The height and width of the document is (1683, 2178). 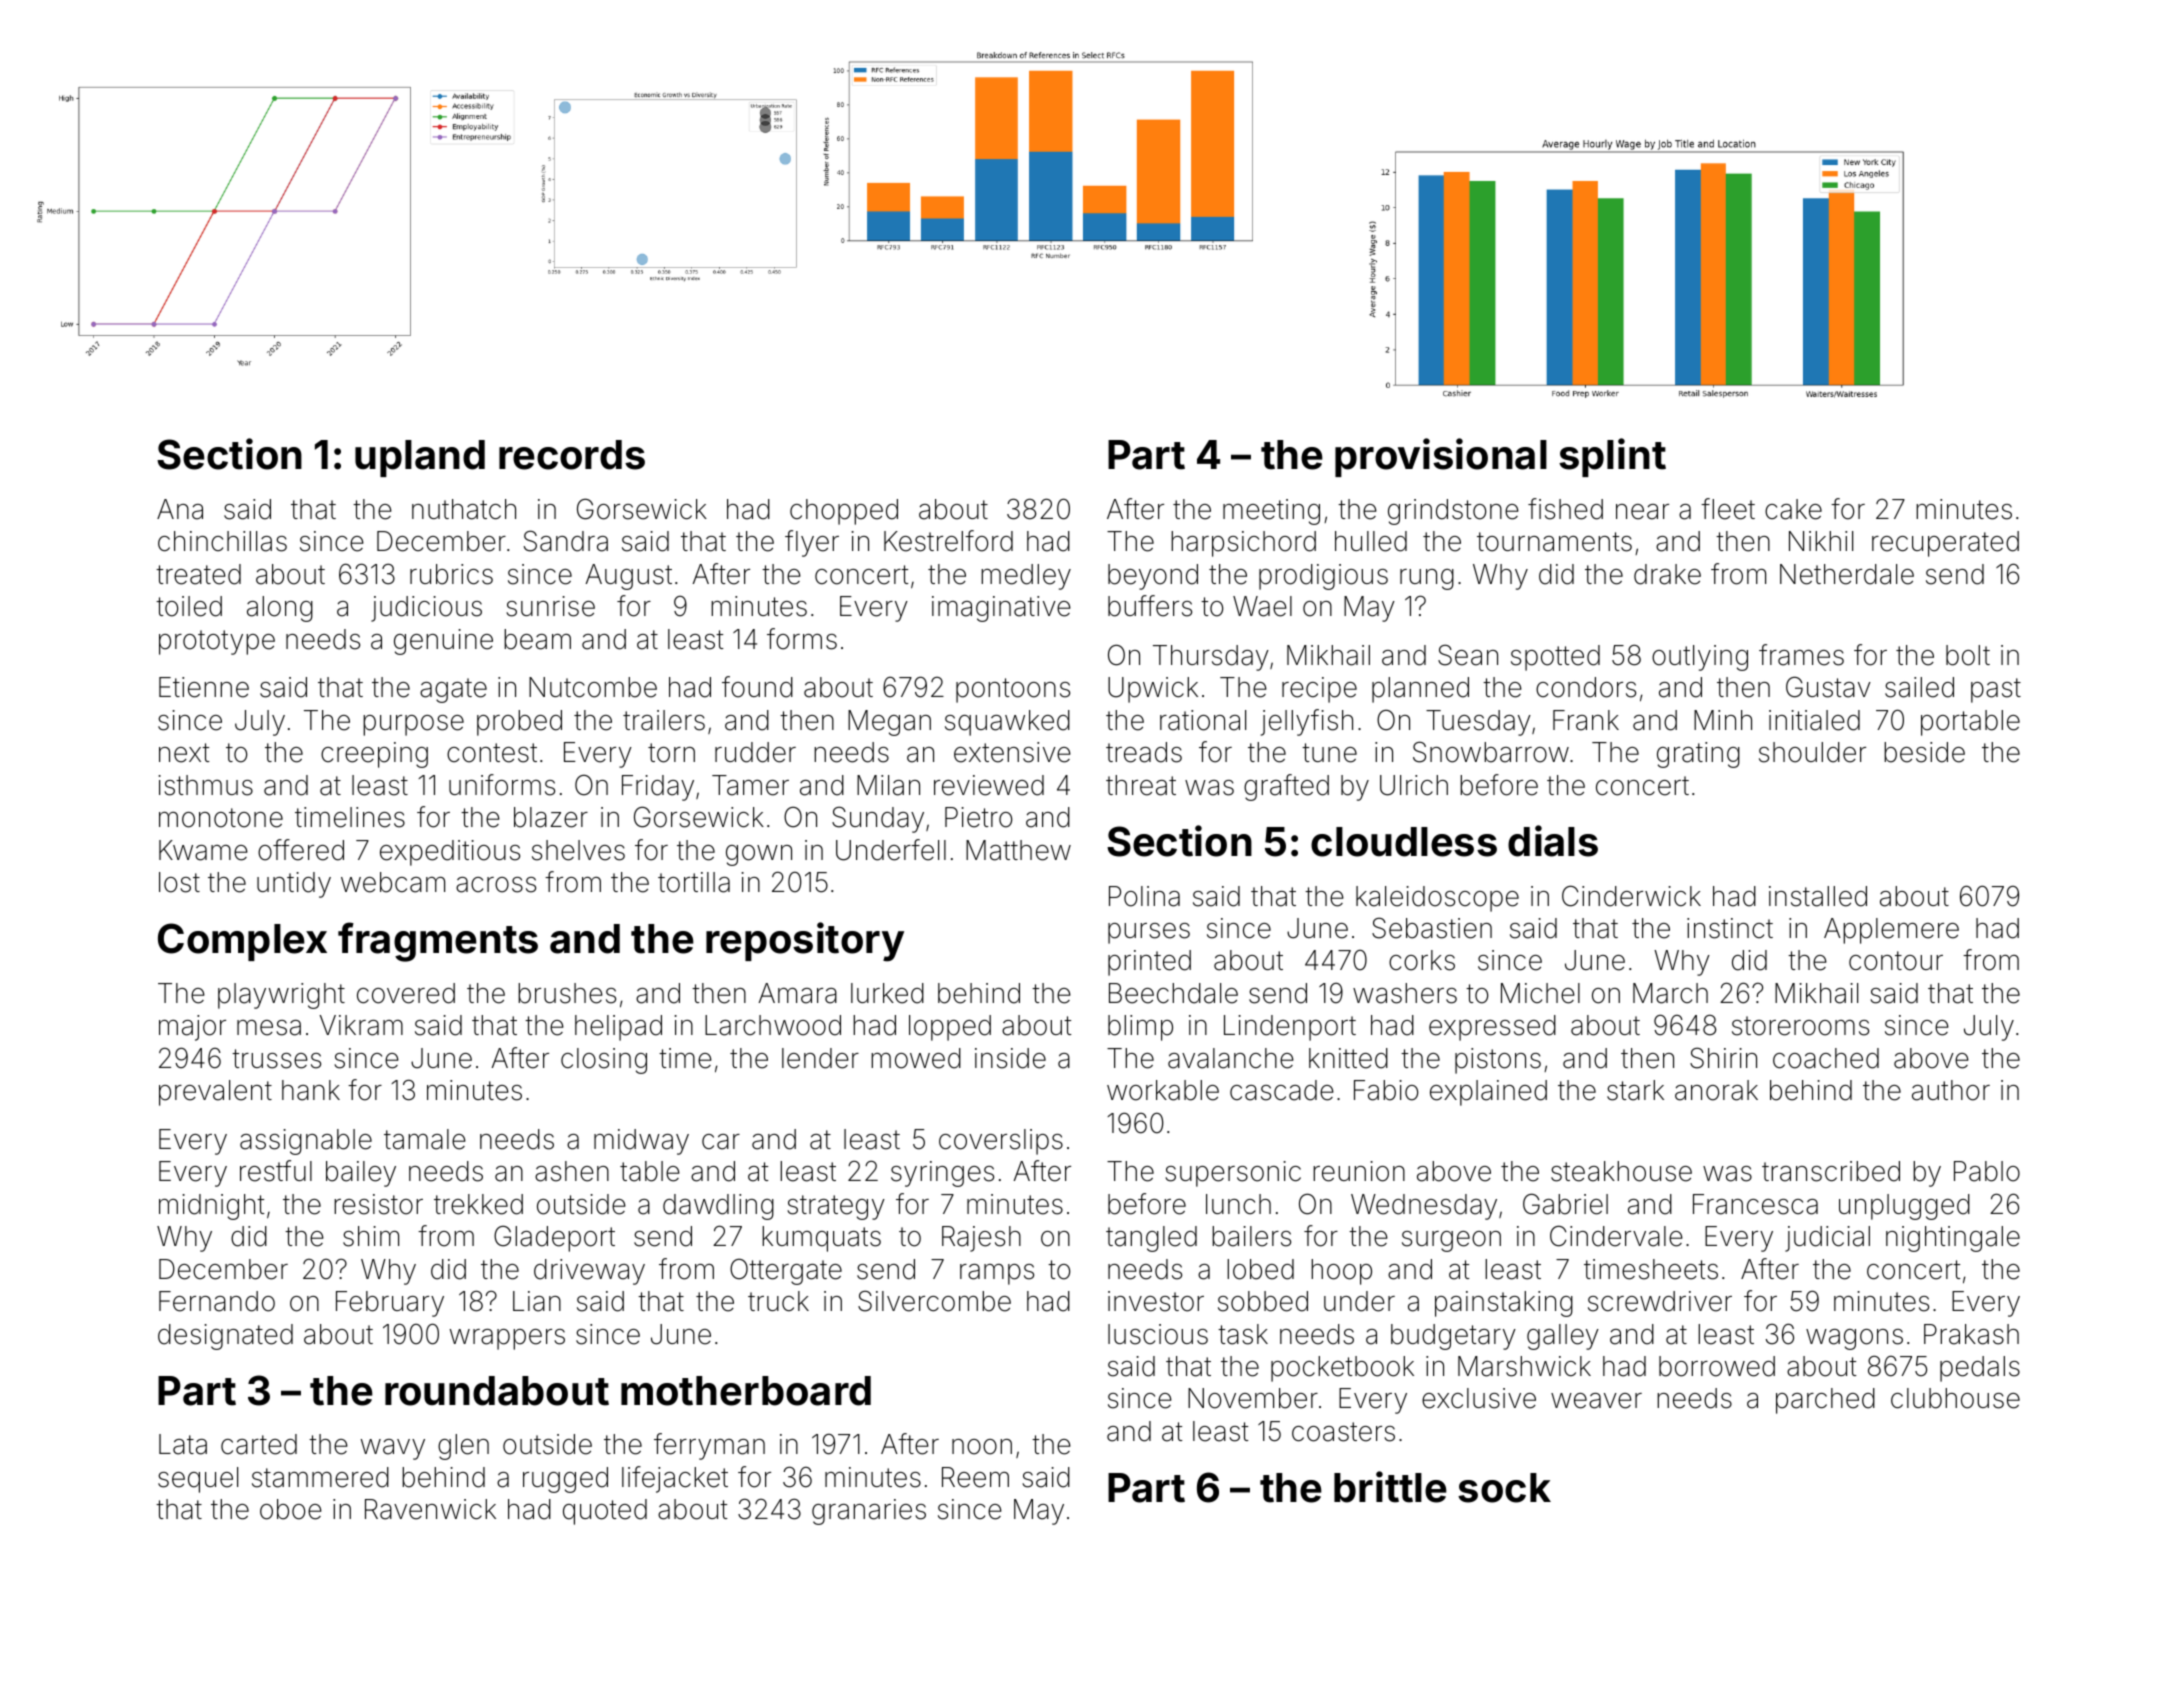 What do you see at coordinates (1341, 1272) in the document?
I see `hoop` at bounding box center [1341, 1272].
